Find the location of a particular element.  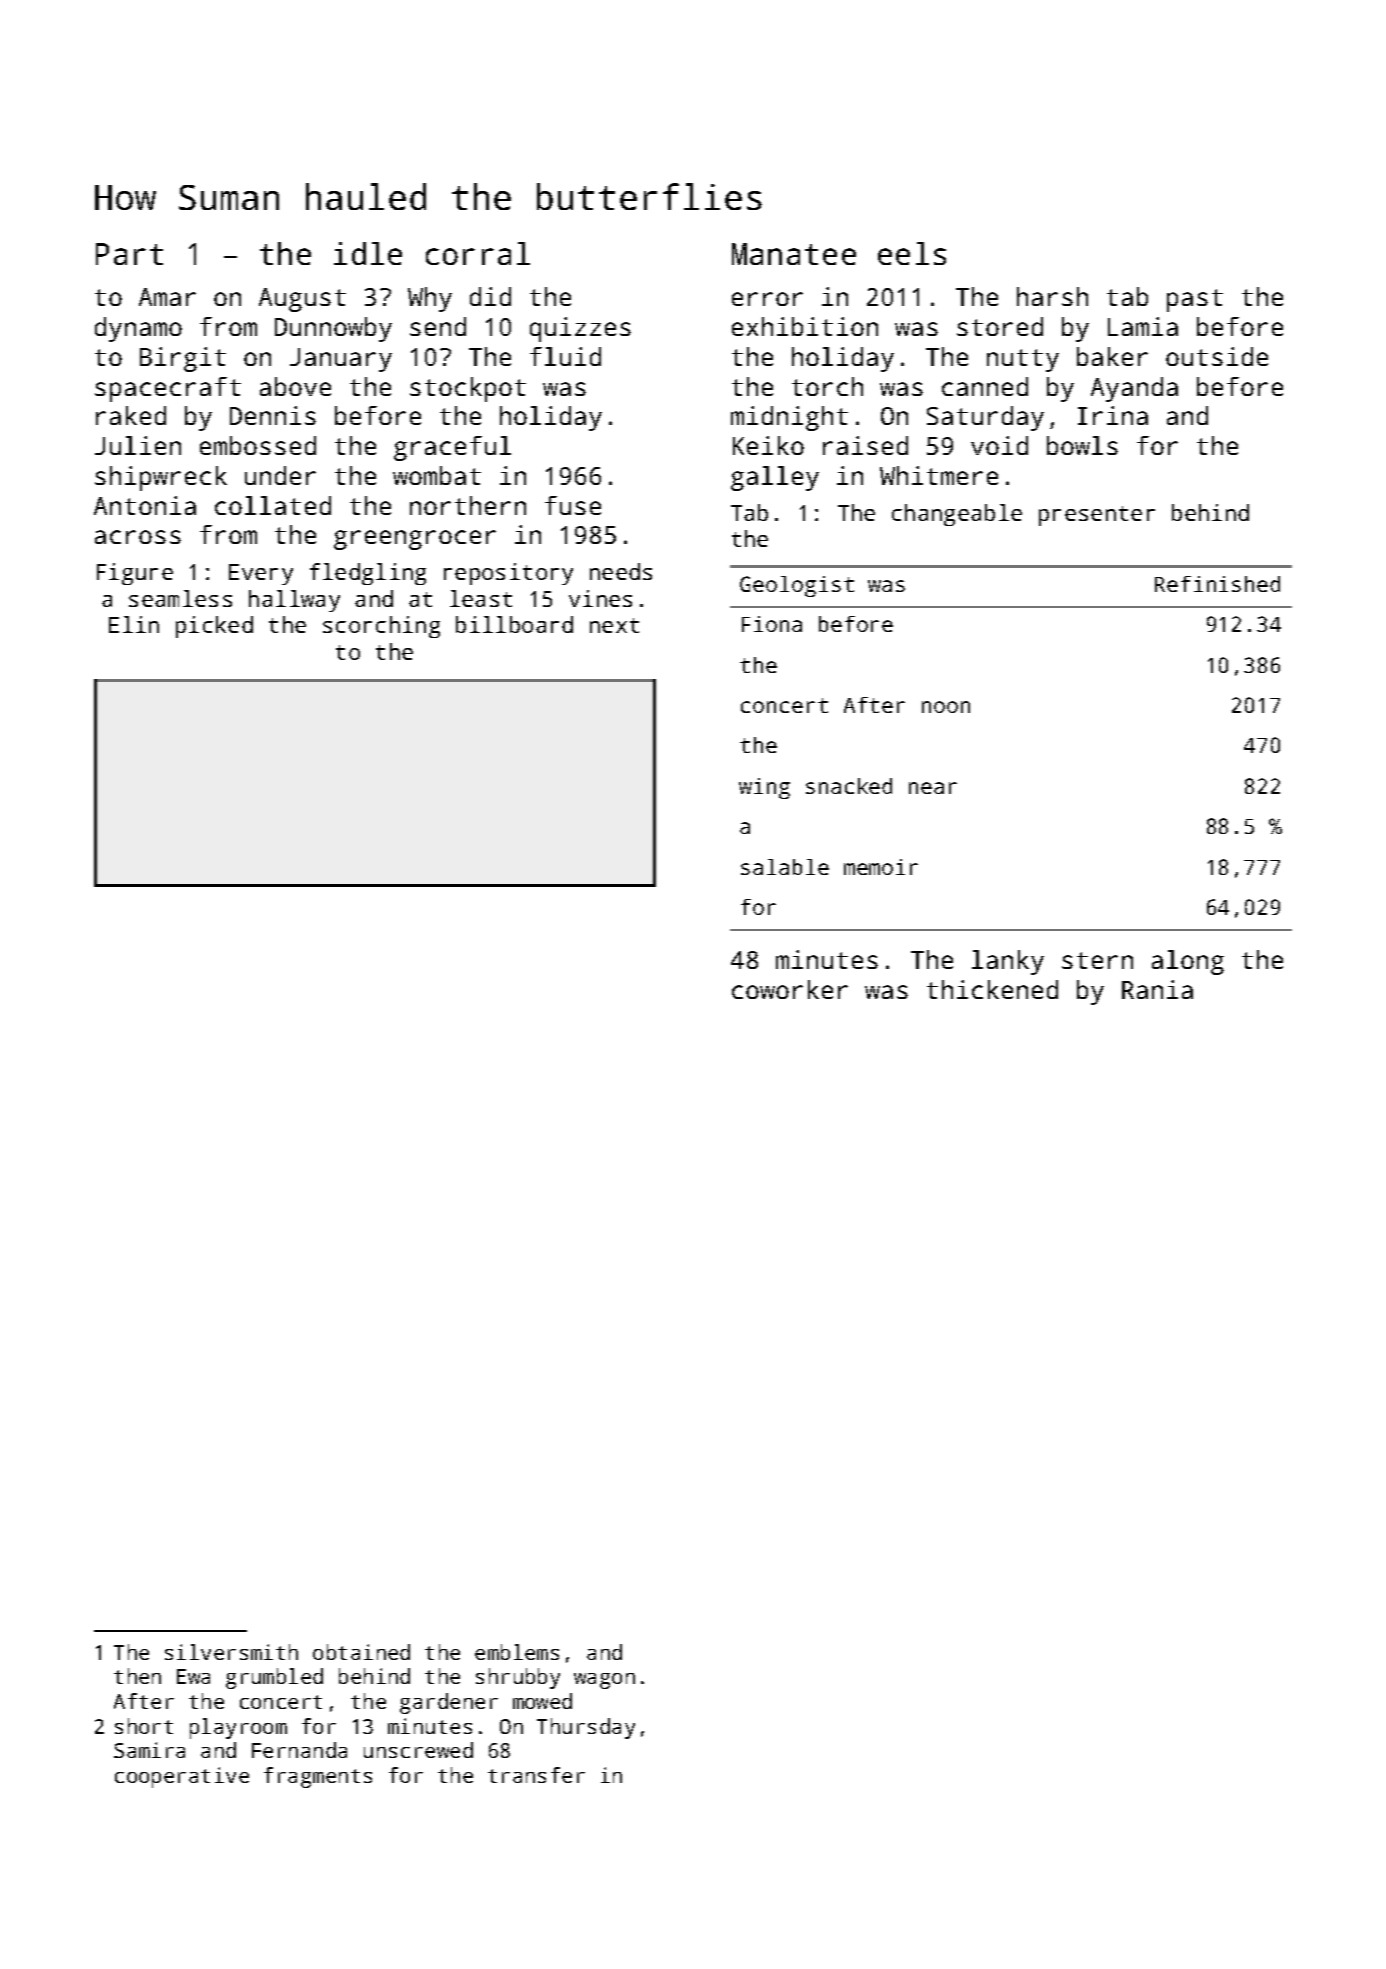

Thursday is located at coordinates (586, 1728).
